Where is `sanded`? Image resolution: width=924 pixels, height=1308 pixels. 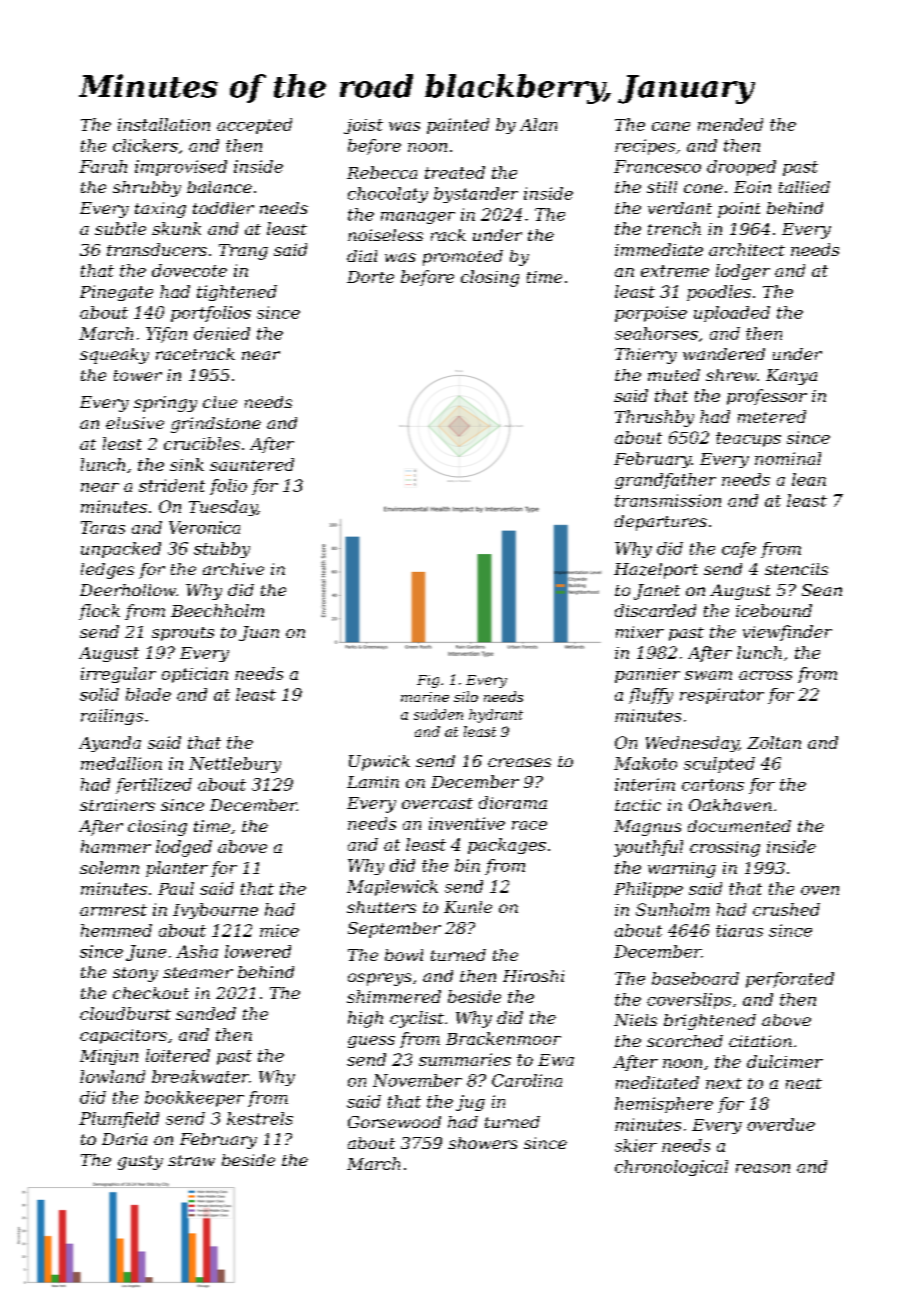
sanded is located at coordinates (206, 1013).
